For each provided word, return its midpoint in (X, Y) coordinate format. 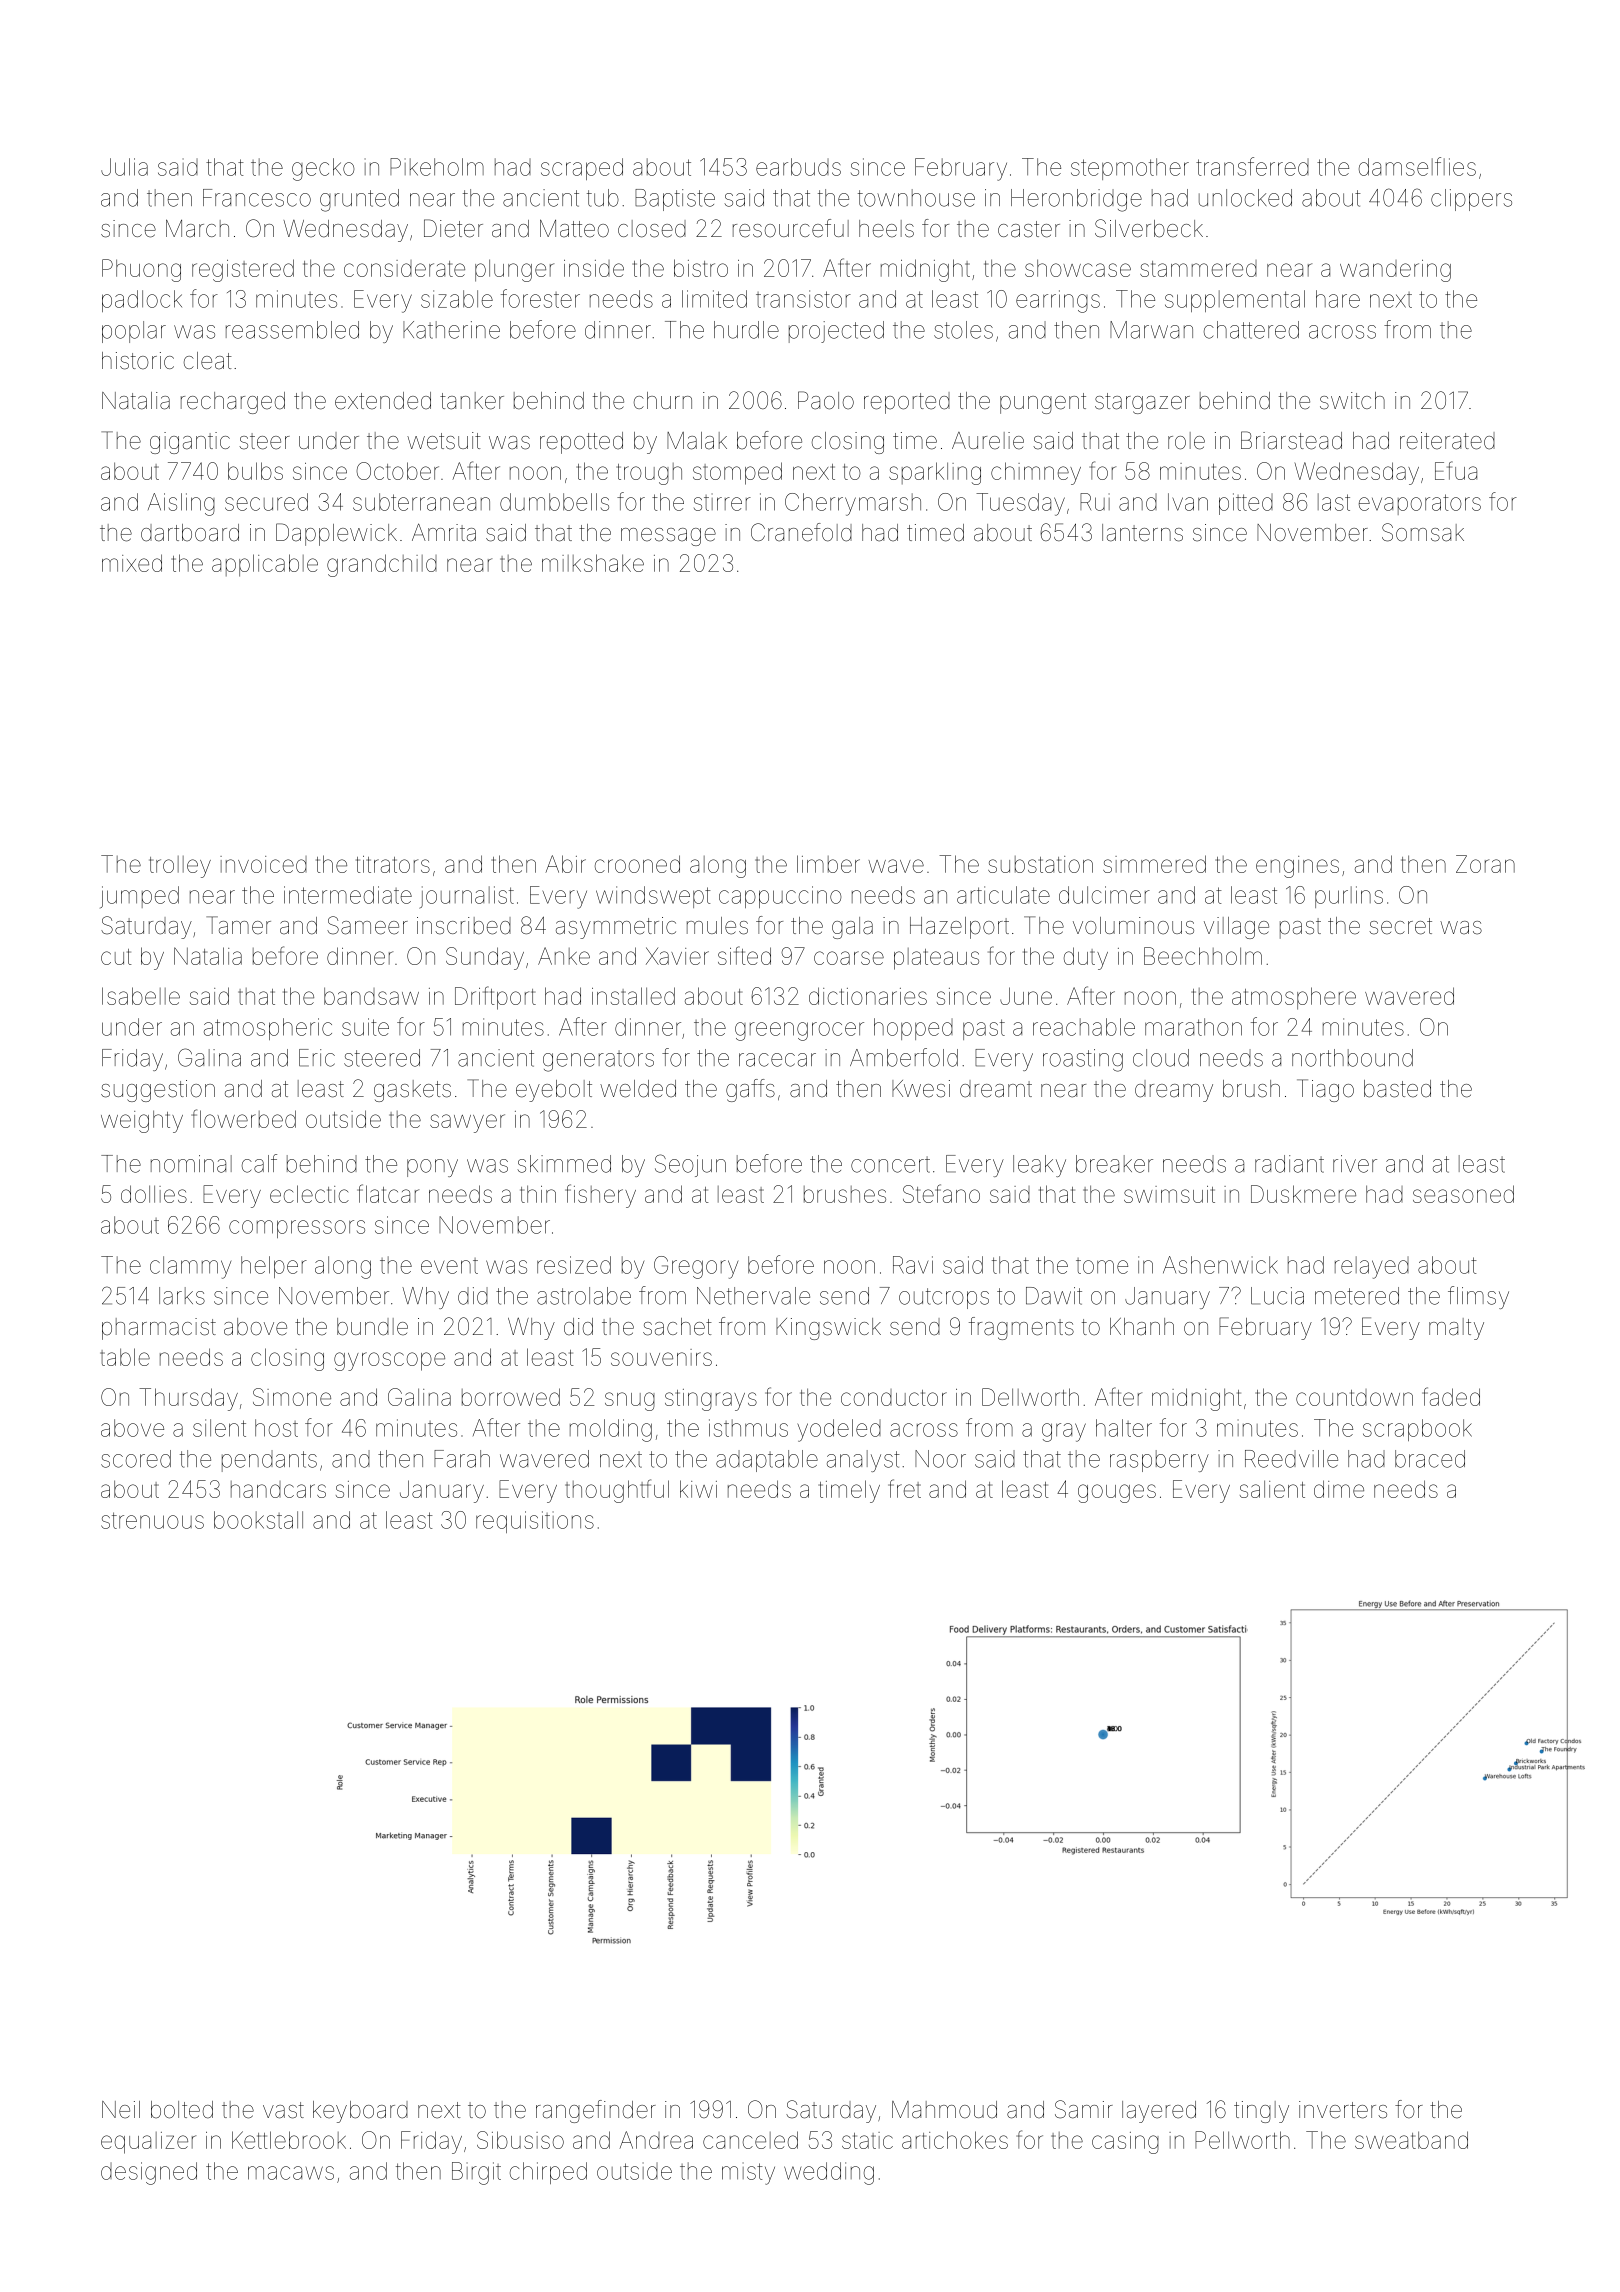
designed (149, 2173)
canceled (750, 2140)
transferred (1252, 166)
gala (852, 928)
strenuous (152, 1520)
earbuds (798, 167)
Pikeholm (437, 167)
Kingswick (828, 1329)
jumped (139, 897)
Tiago (1325, 1090)
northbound (1352, 1058)
